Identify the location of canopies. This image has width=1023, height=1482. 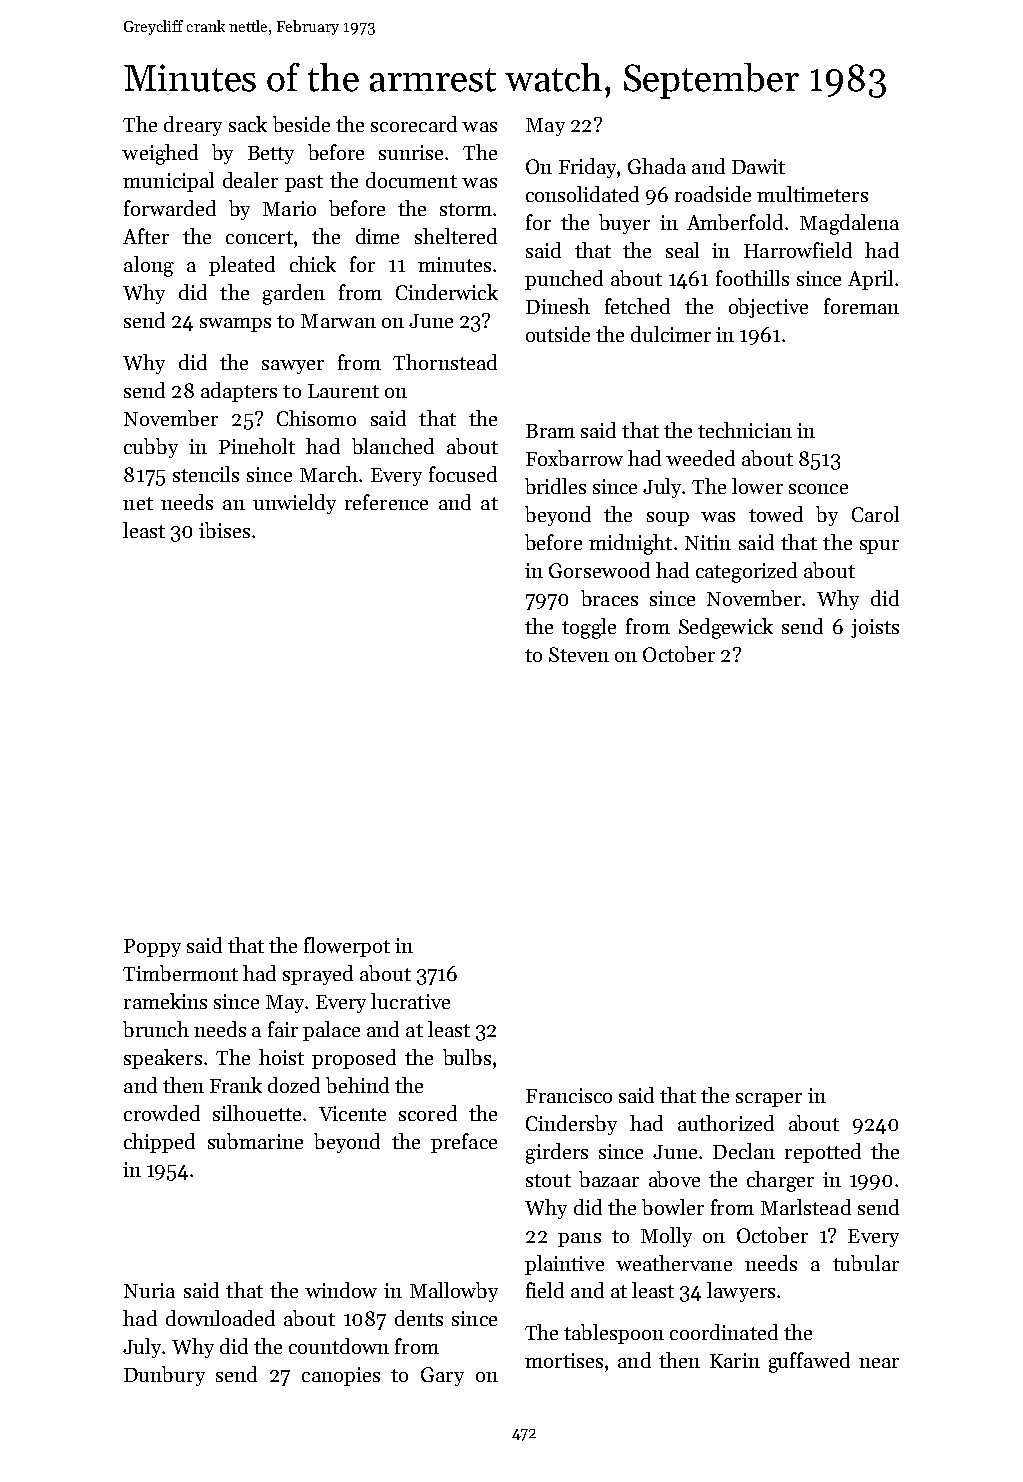
(341, 1376).
